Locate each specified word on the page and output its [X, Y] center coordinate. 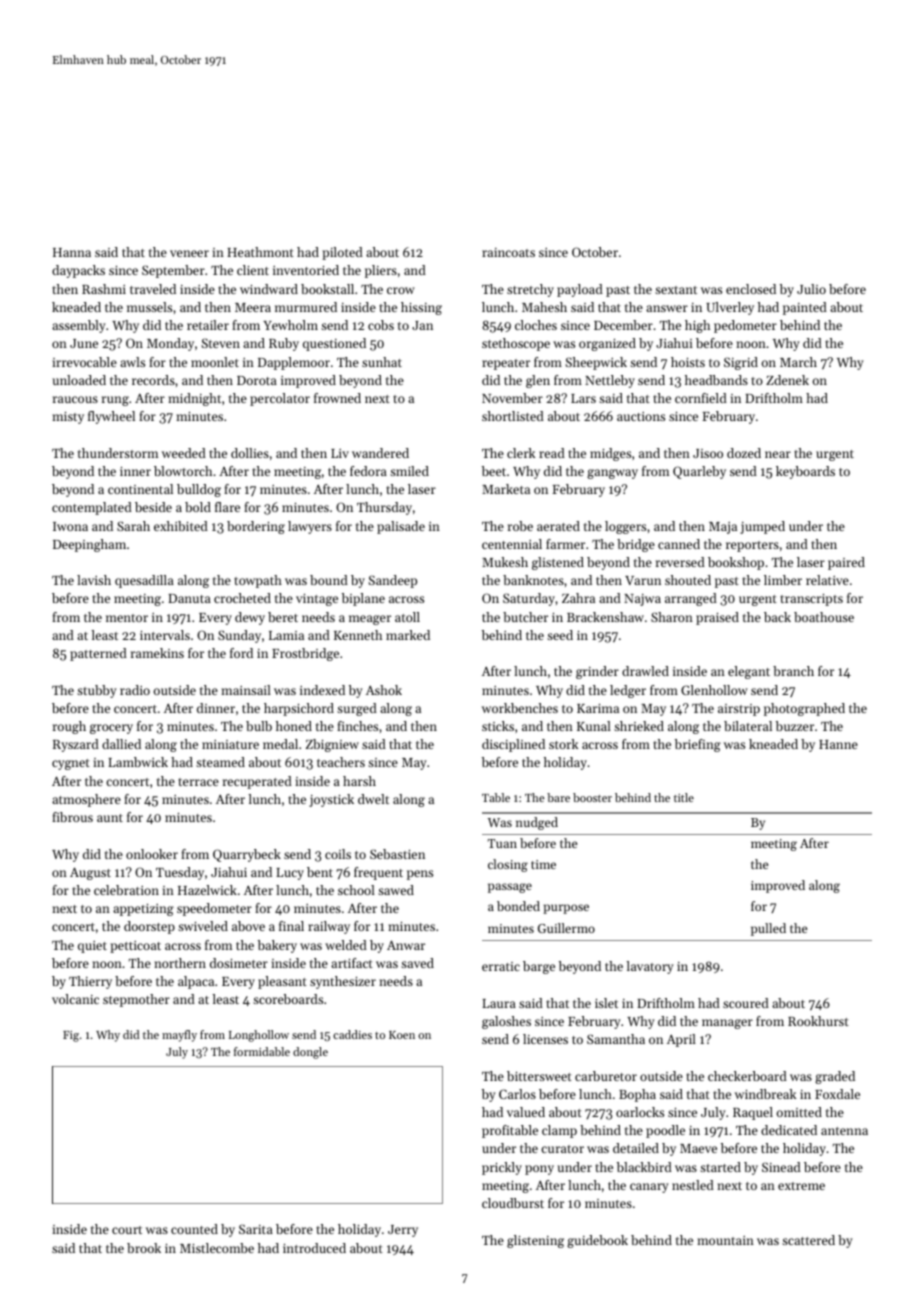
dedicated [789, 1130]
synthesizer [343, 982]
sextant [676, 290]
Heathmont [260, 252]
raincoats [508, 252]
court [127, 1230]
